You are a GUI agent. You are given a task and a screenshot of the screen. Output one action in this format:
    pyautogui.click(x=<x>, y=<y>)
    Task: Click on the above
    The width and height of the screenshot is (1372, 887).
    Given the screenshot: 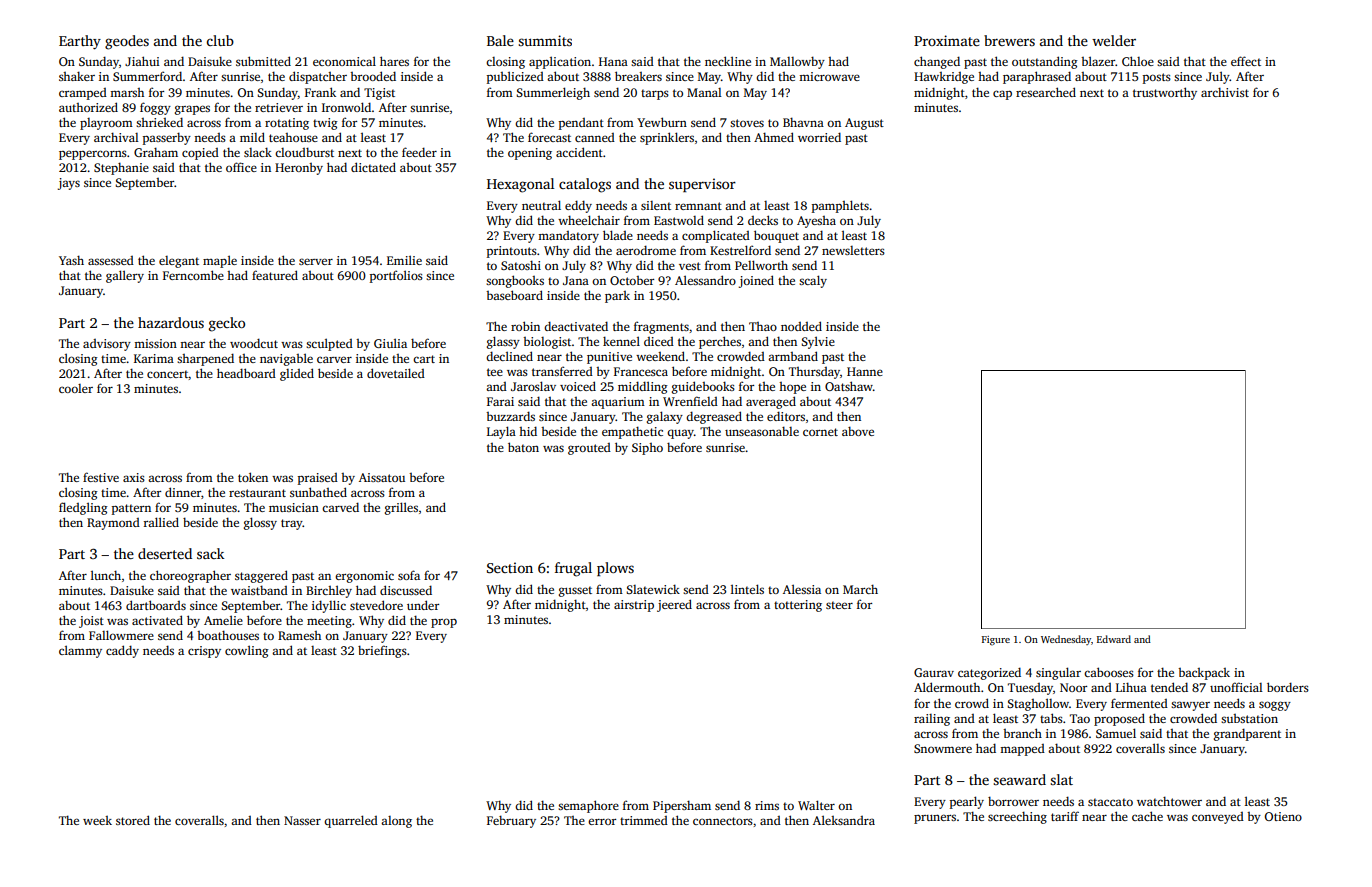 What is the action you would take?
    pyautogui.click(x=858, y=431)
